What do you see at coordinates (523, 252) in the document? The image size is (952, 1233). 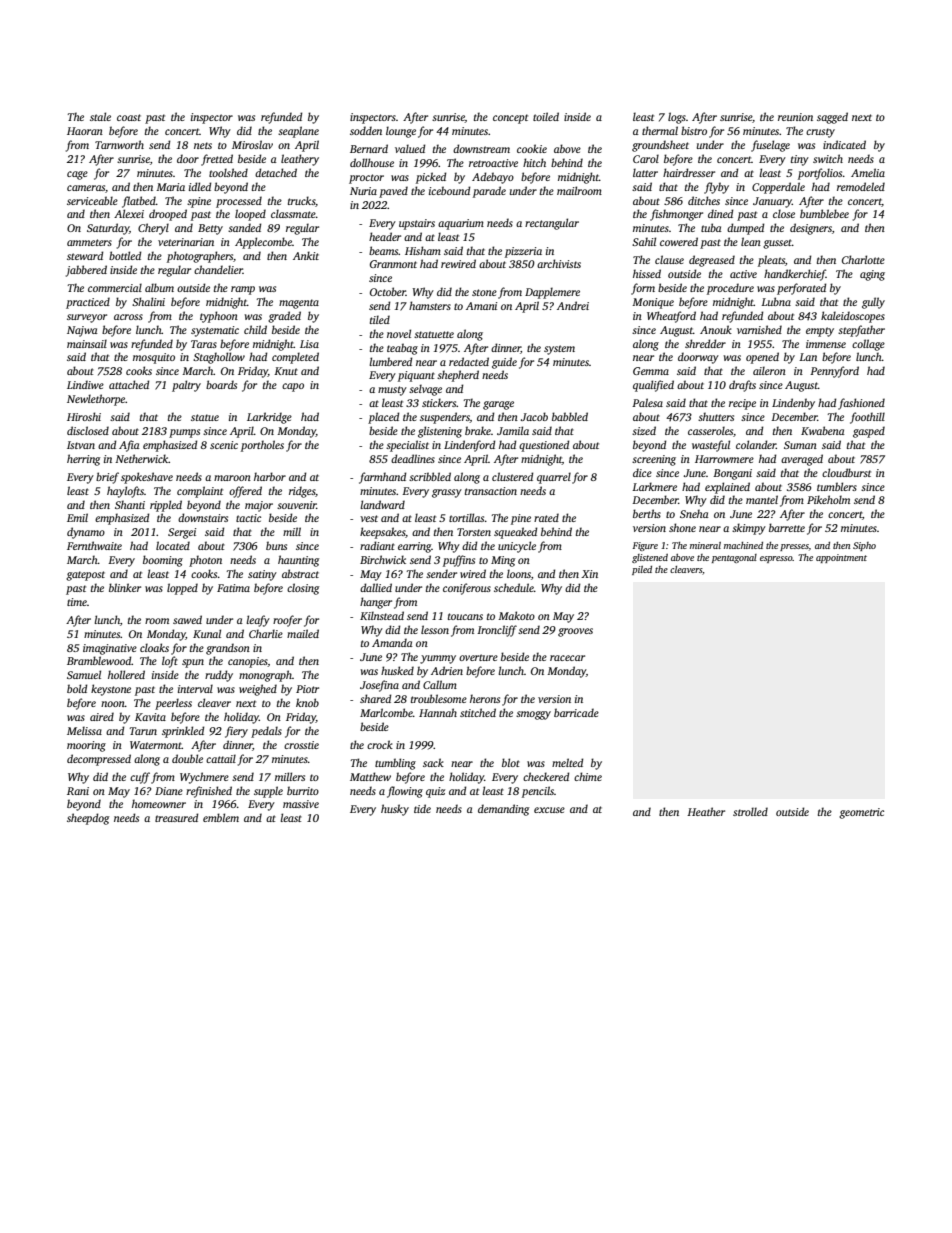 I see `pizzeria` at bounding box center [523, 252].
